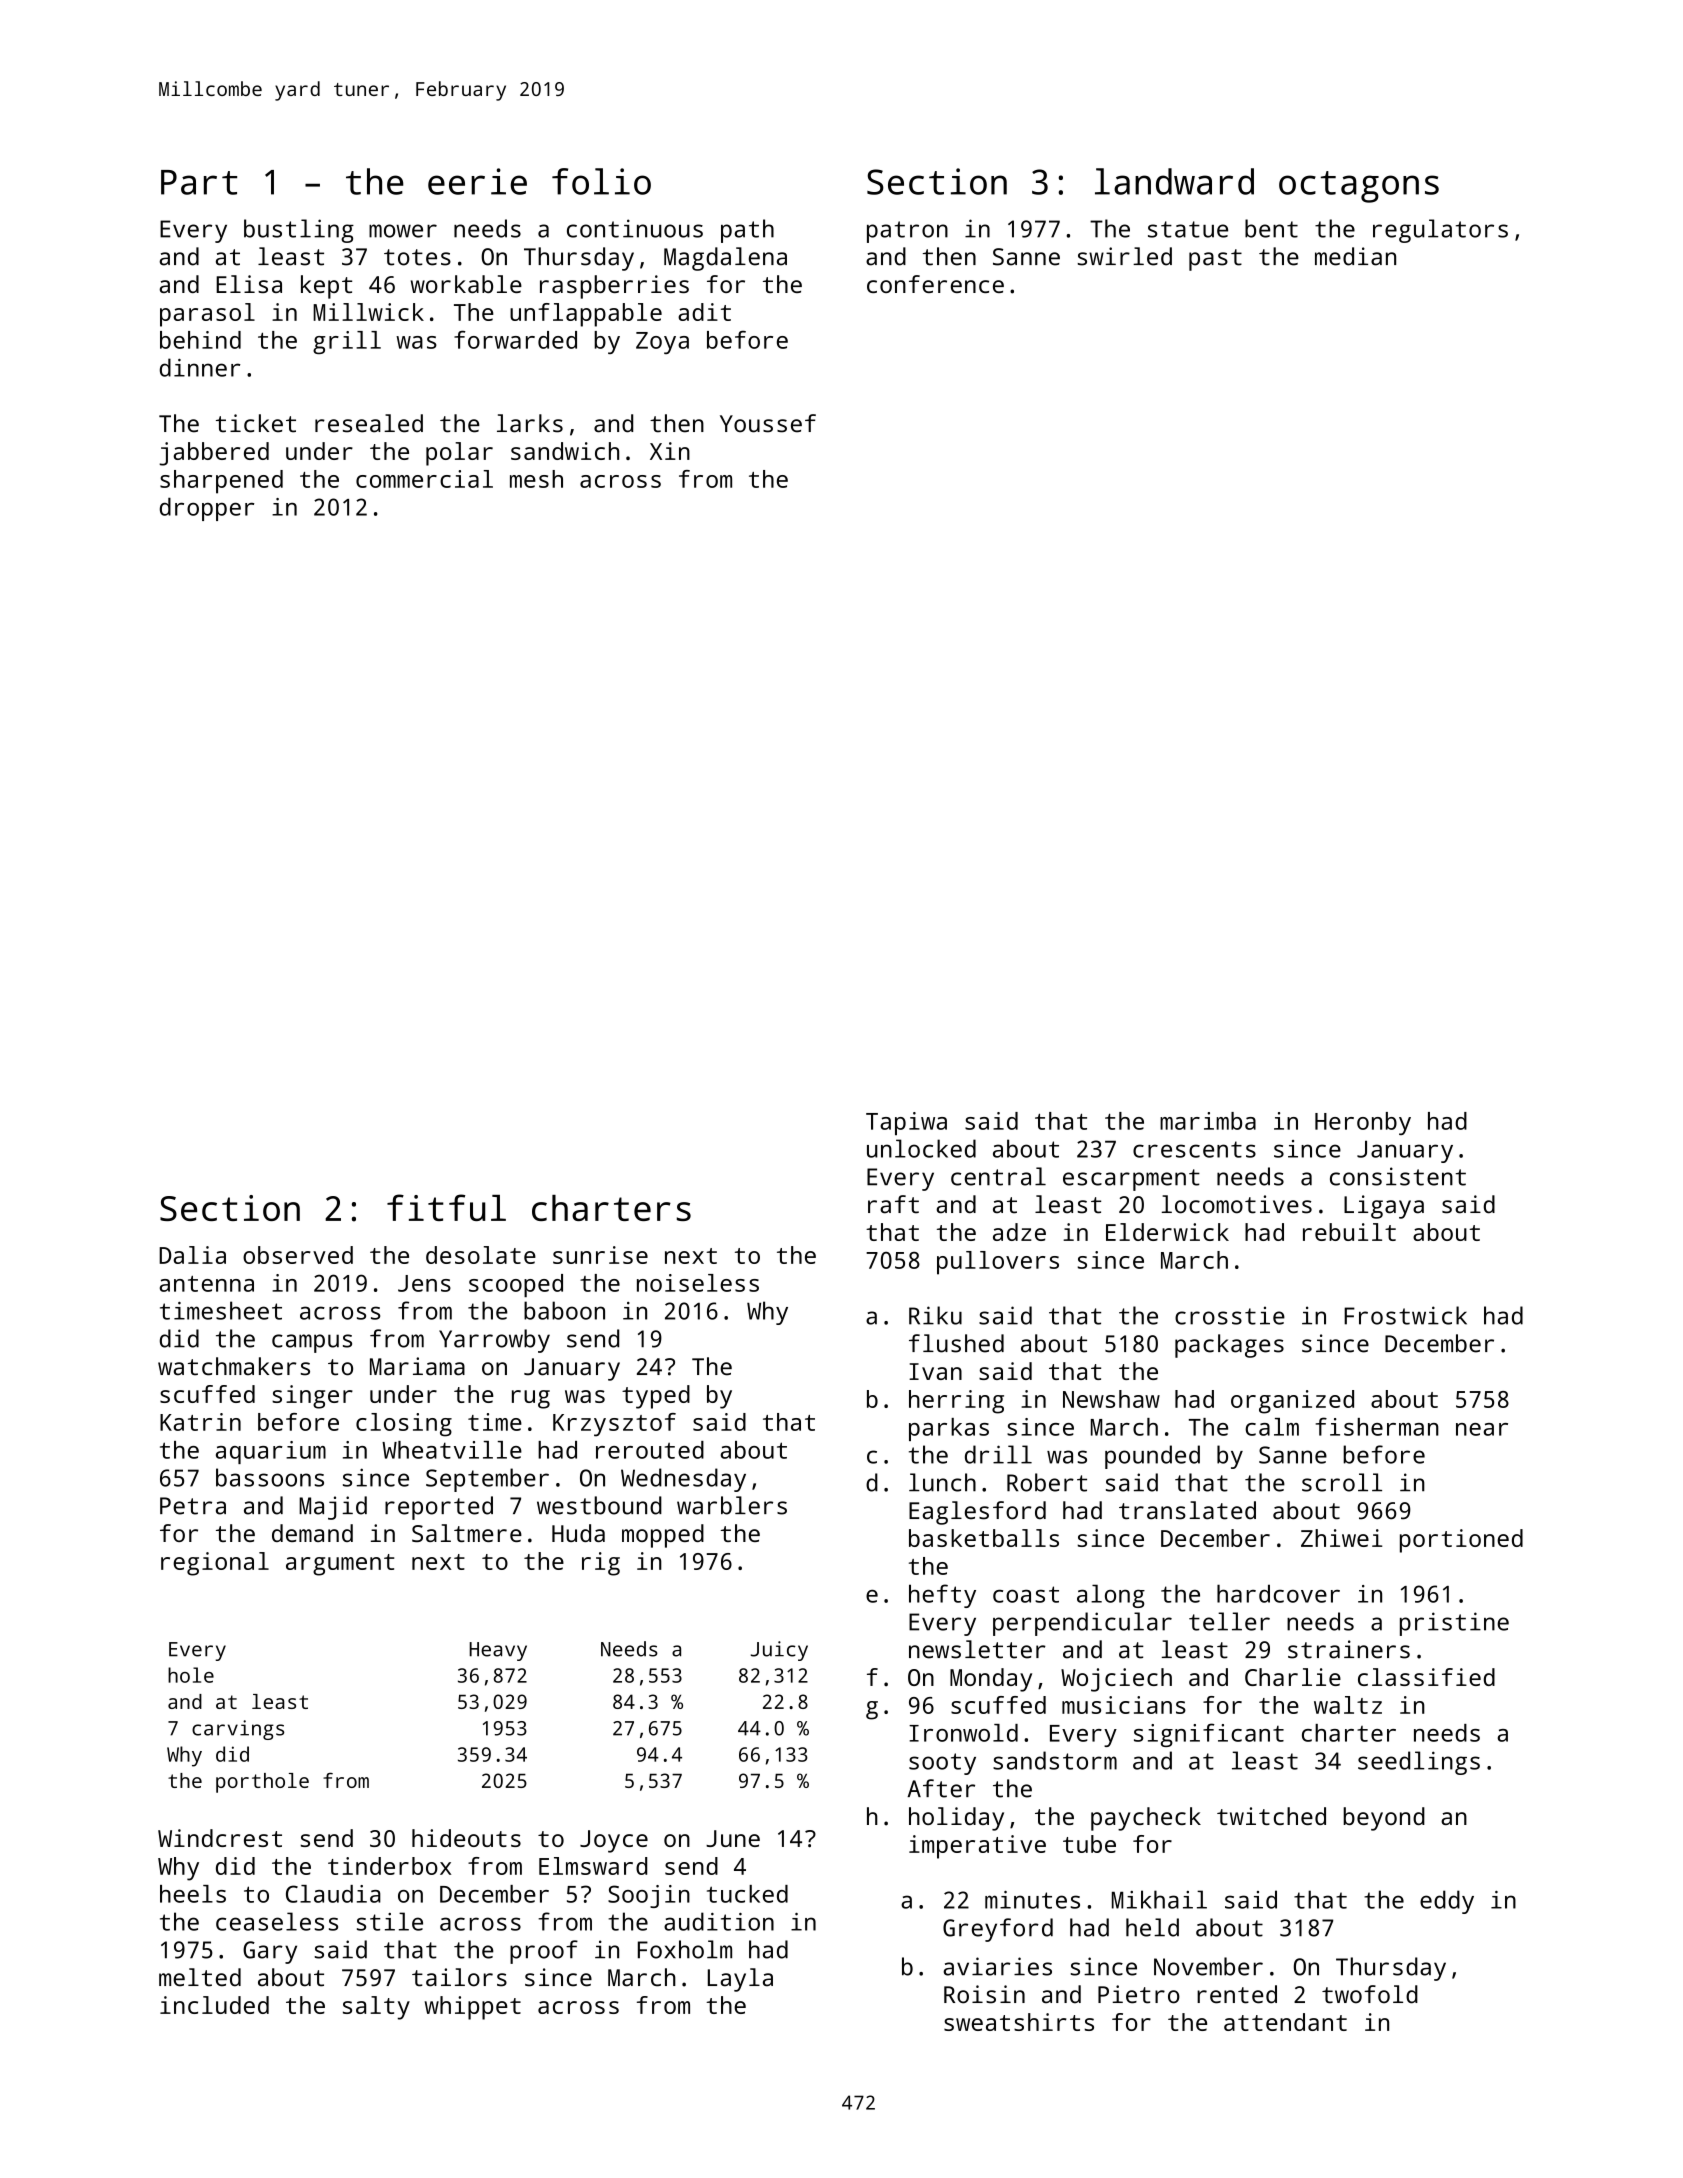  I want to click on whippet, so click(473, 2008).
